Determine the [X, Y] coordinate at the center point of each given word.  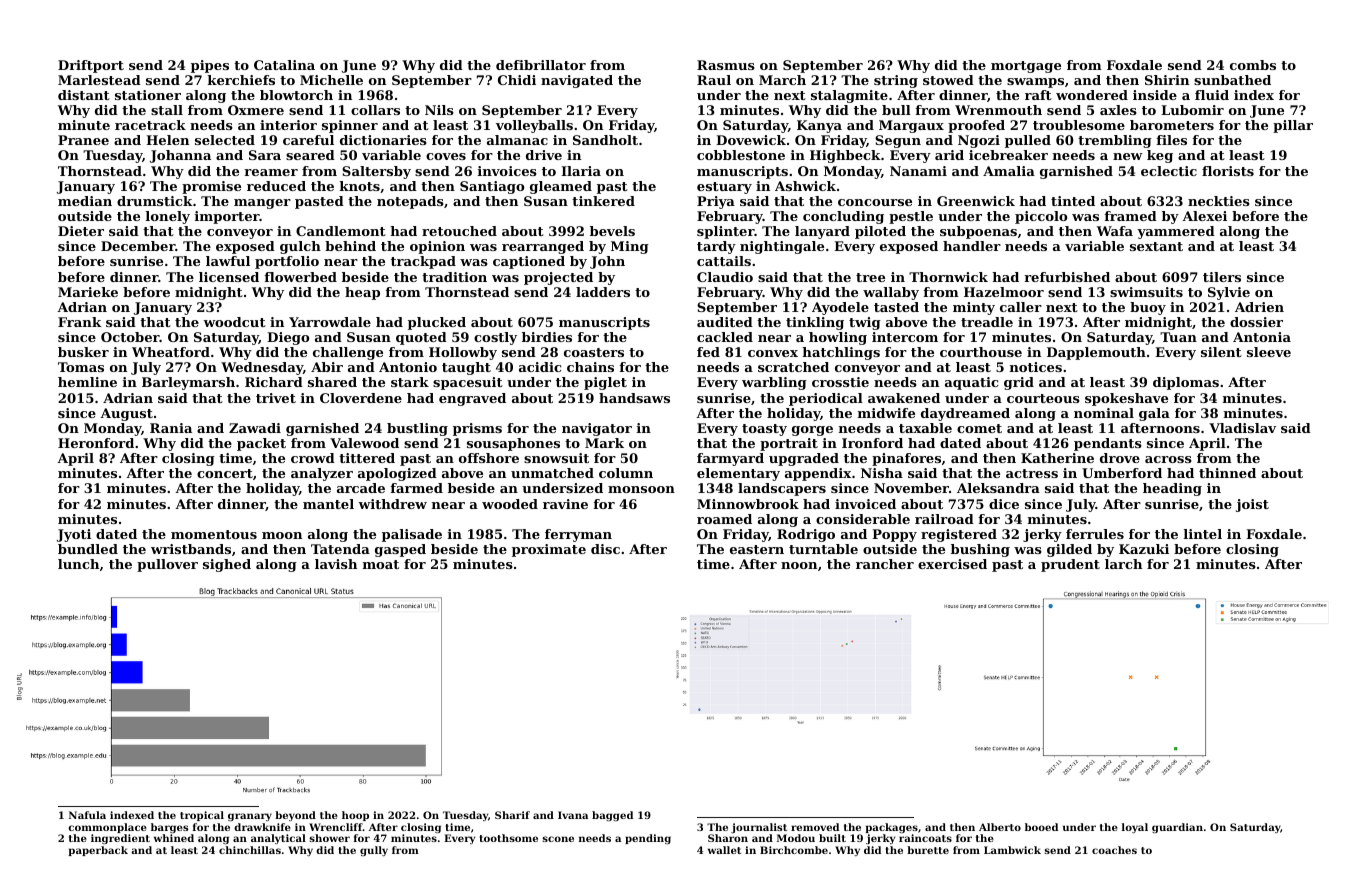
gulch [300, 247]
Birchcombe [794, 850]
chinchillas [250, 850]
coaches [1114, 850]
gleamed [561, 187]
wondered [1092, 95]
